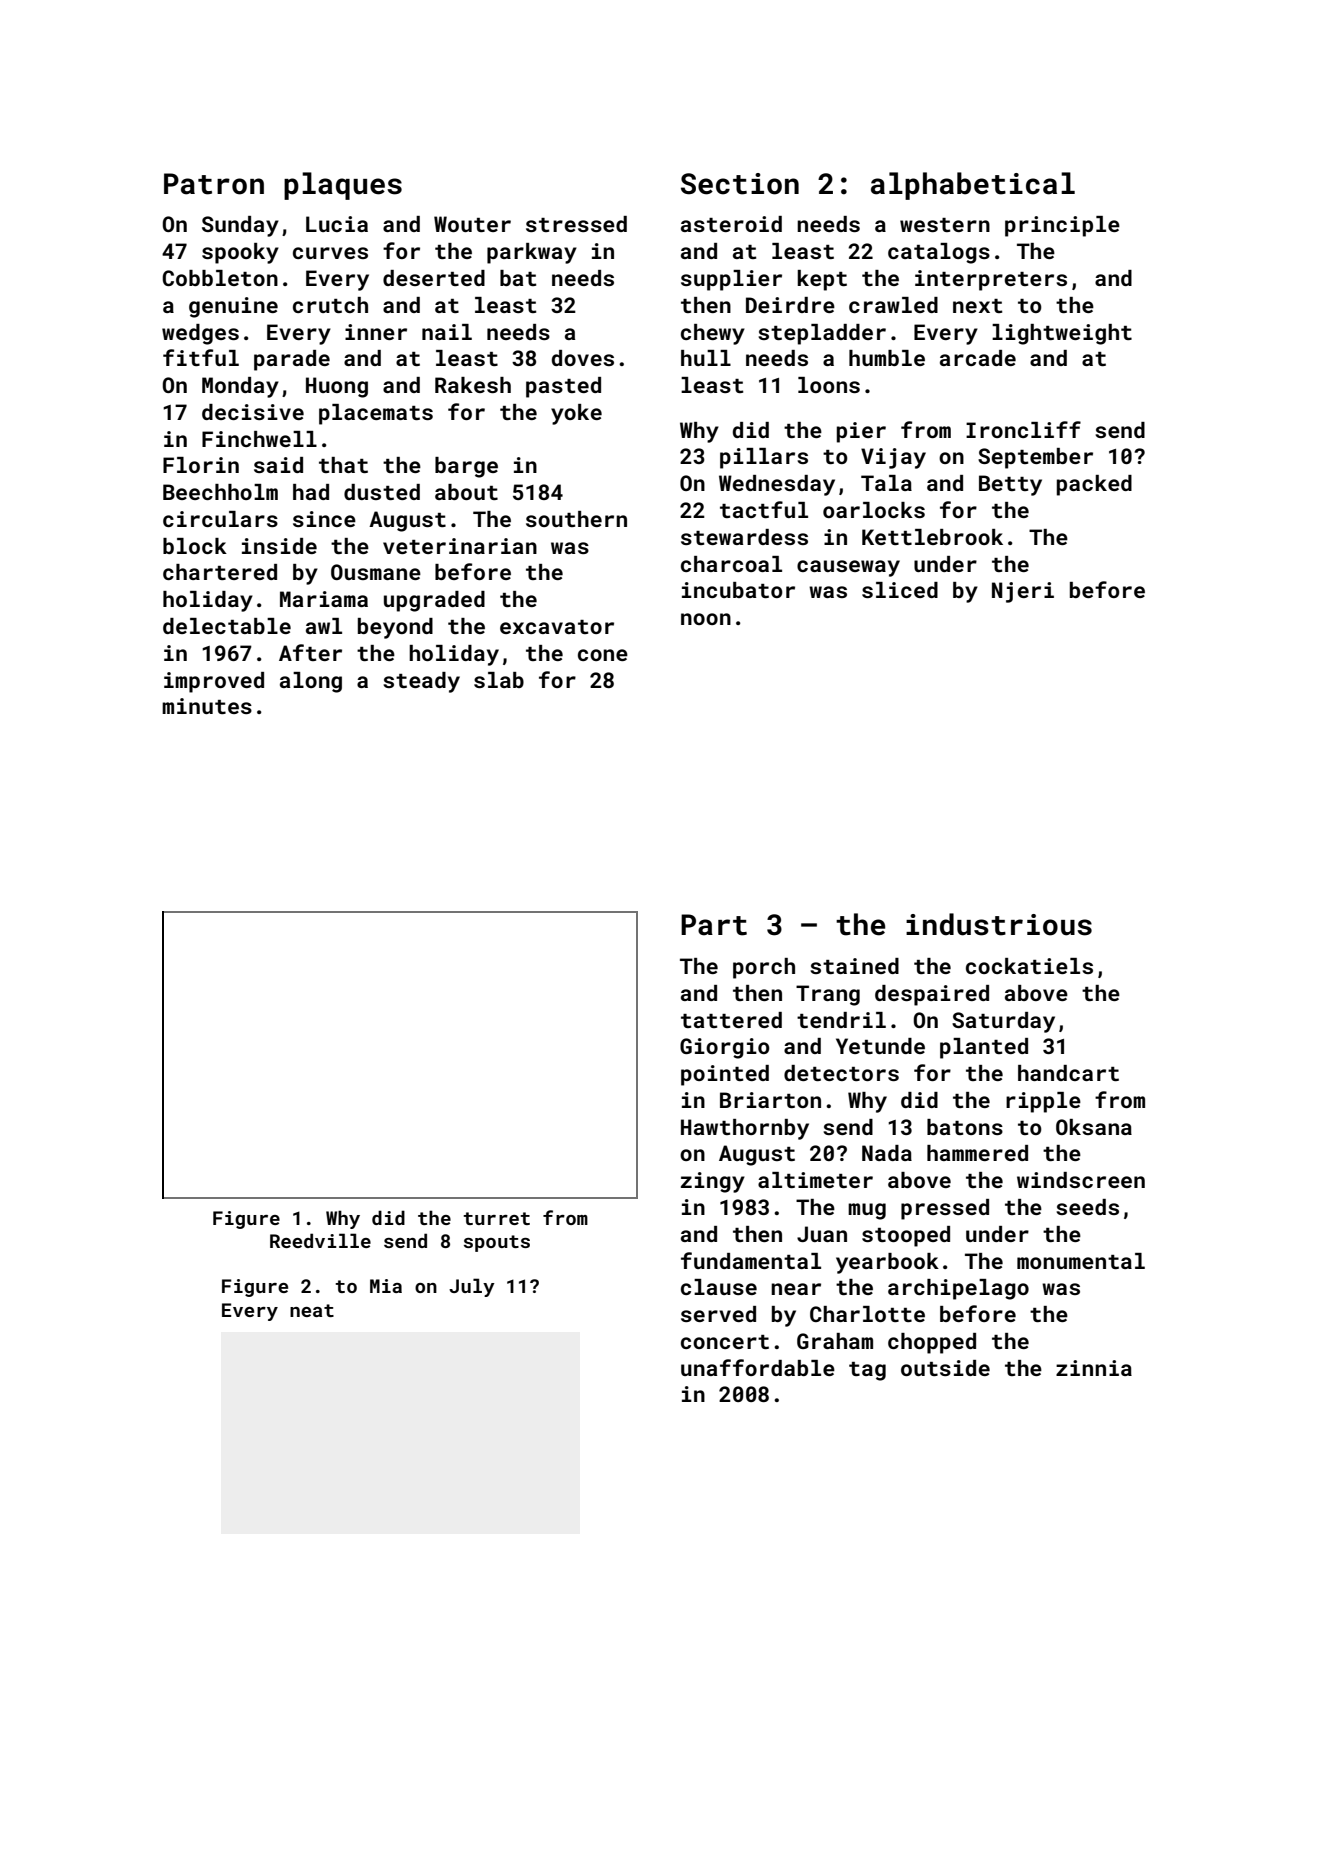 Image resolution: width=1318 pixels, height=1864 pixels. I want to click on industrious, so click(999, 924).
